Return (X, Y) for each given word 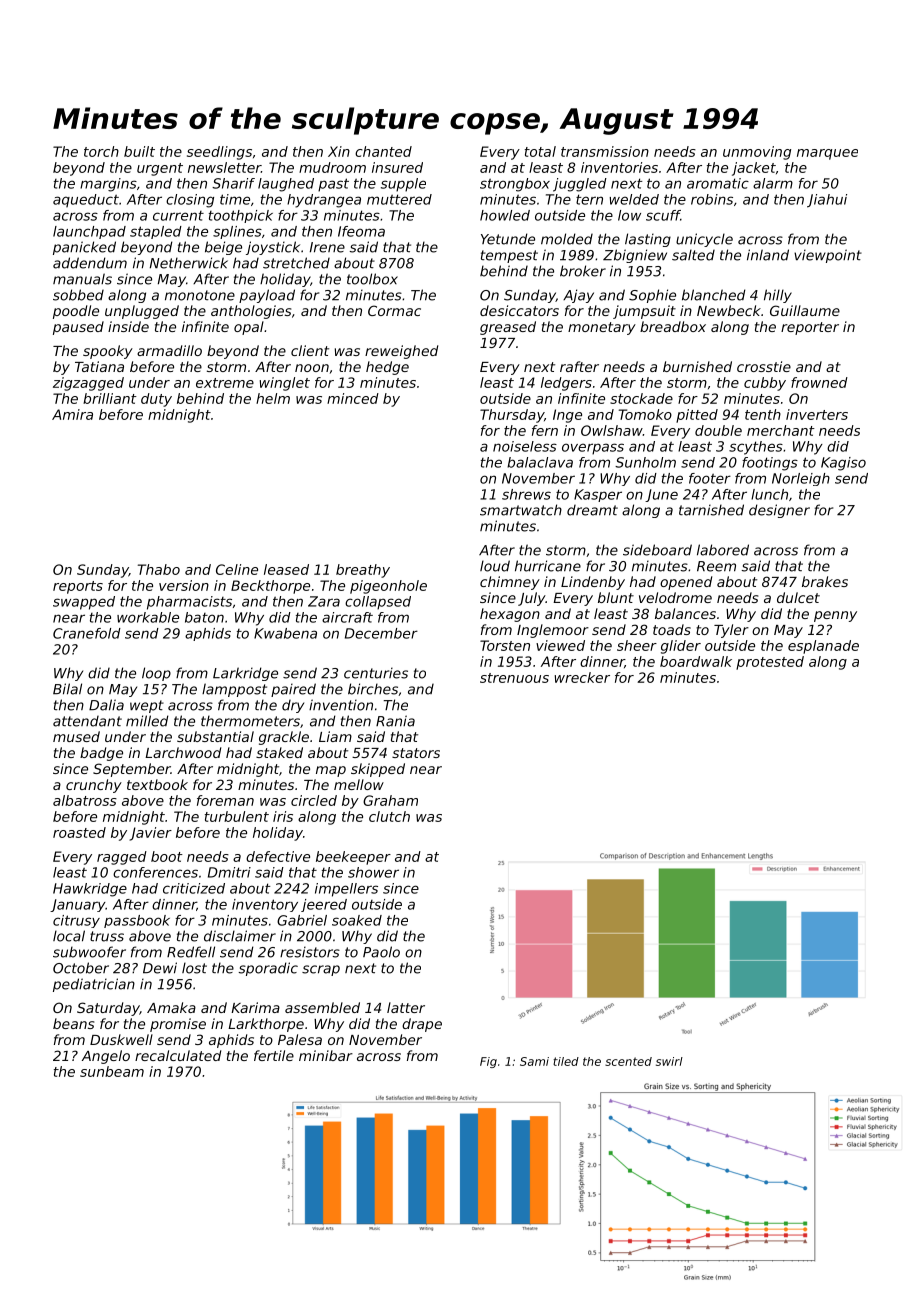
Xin (339, 151)
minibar (326, 1055)
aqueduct (86, 201)
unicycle (704, 240)
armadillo (169, 350)
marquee (827, 154)
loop (156, 674)
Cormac (394, 310)
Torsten (505, 645)
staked (279, 752)
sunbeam (112, 1071)
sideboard (657, 550)
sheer (637, 645)
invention (341, 705)
